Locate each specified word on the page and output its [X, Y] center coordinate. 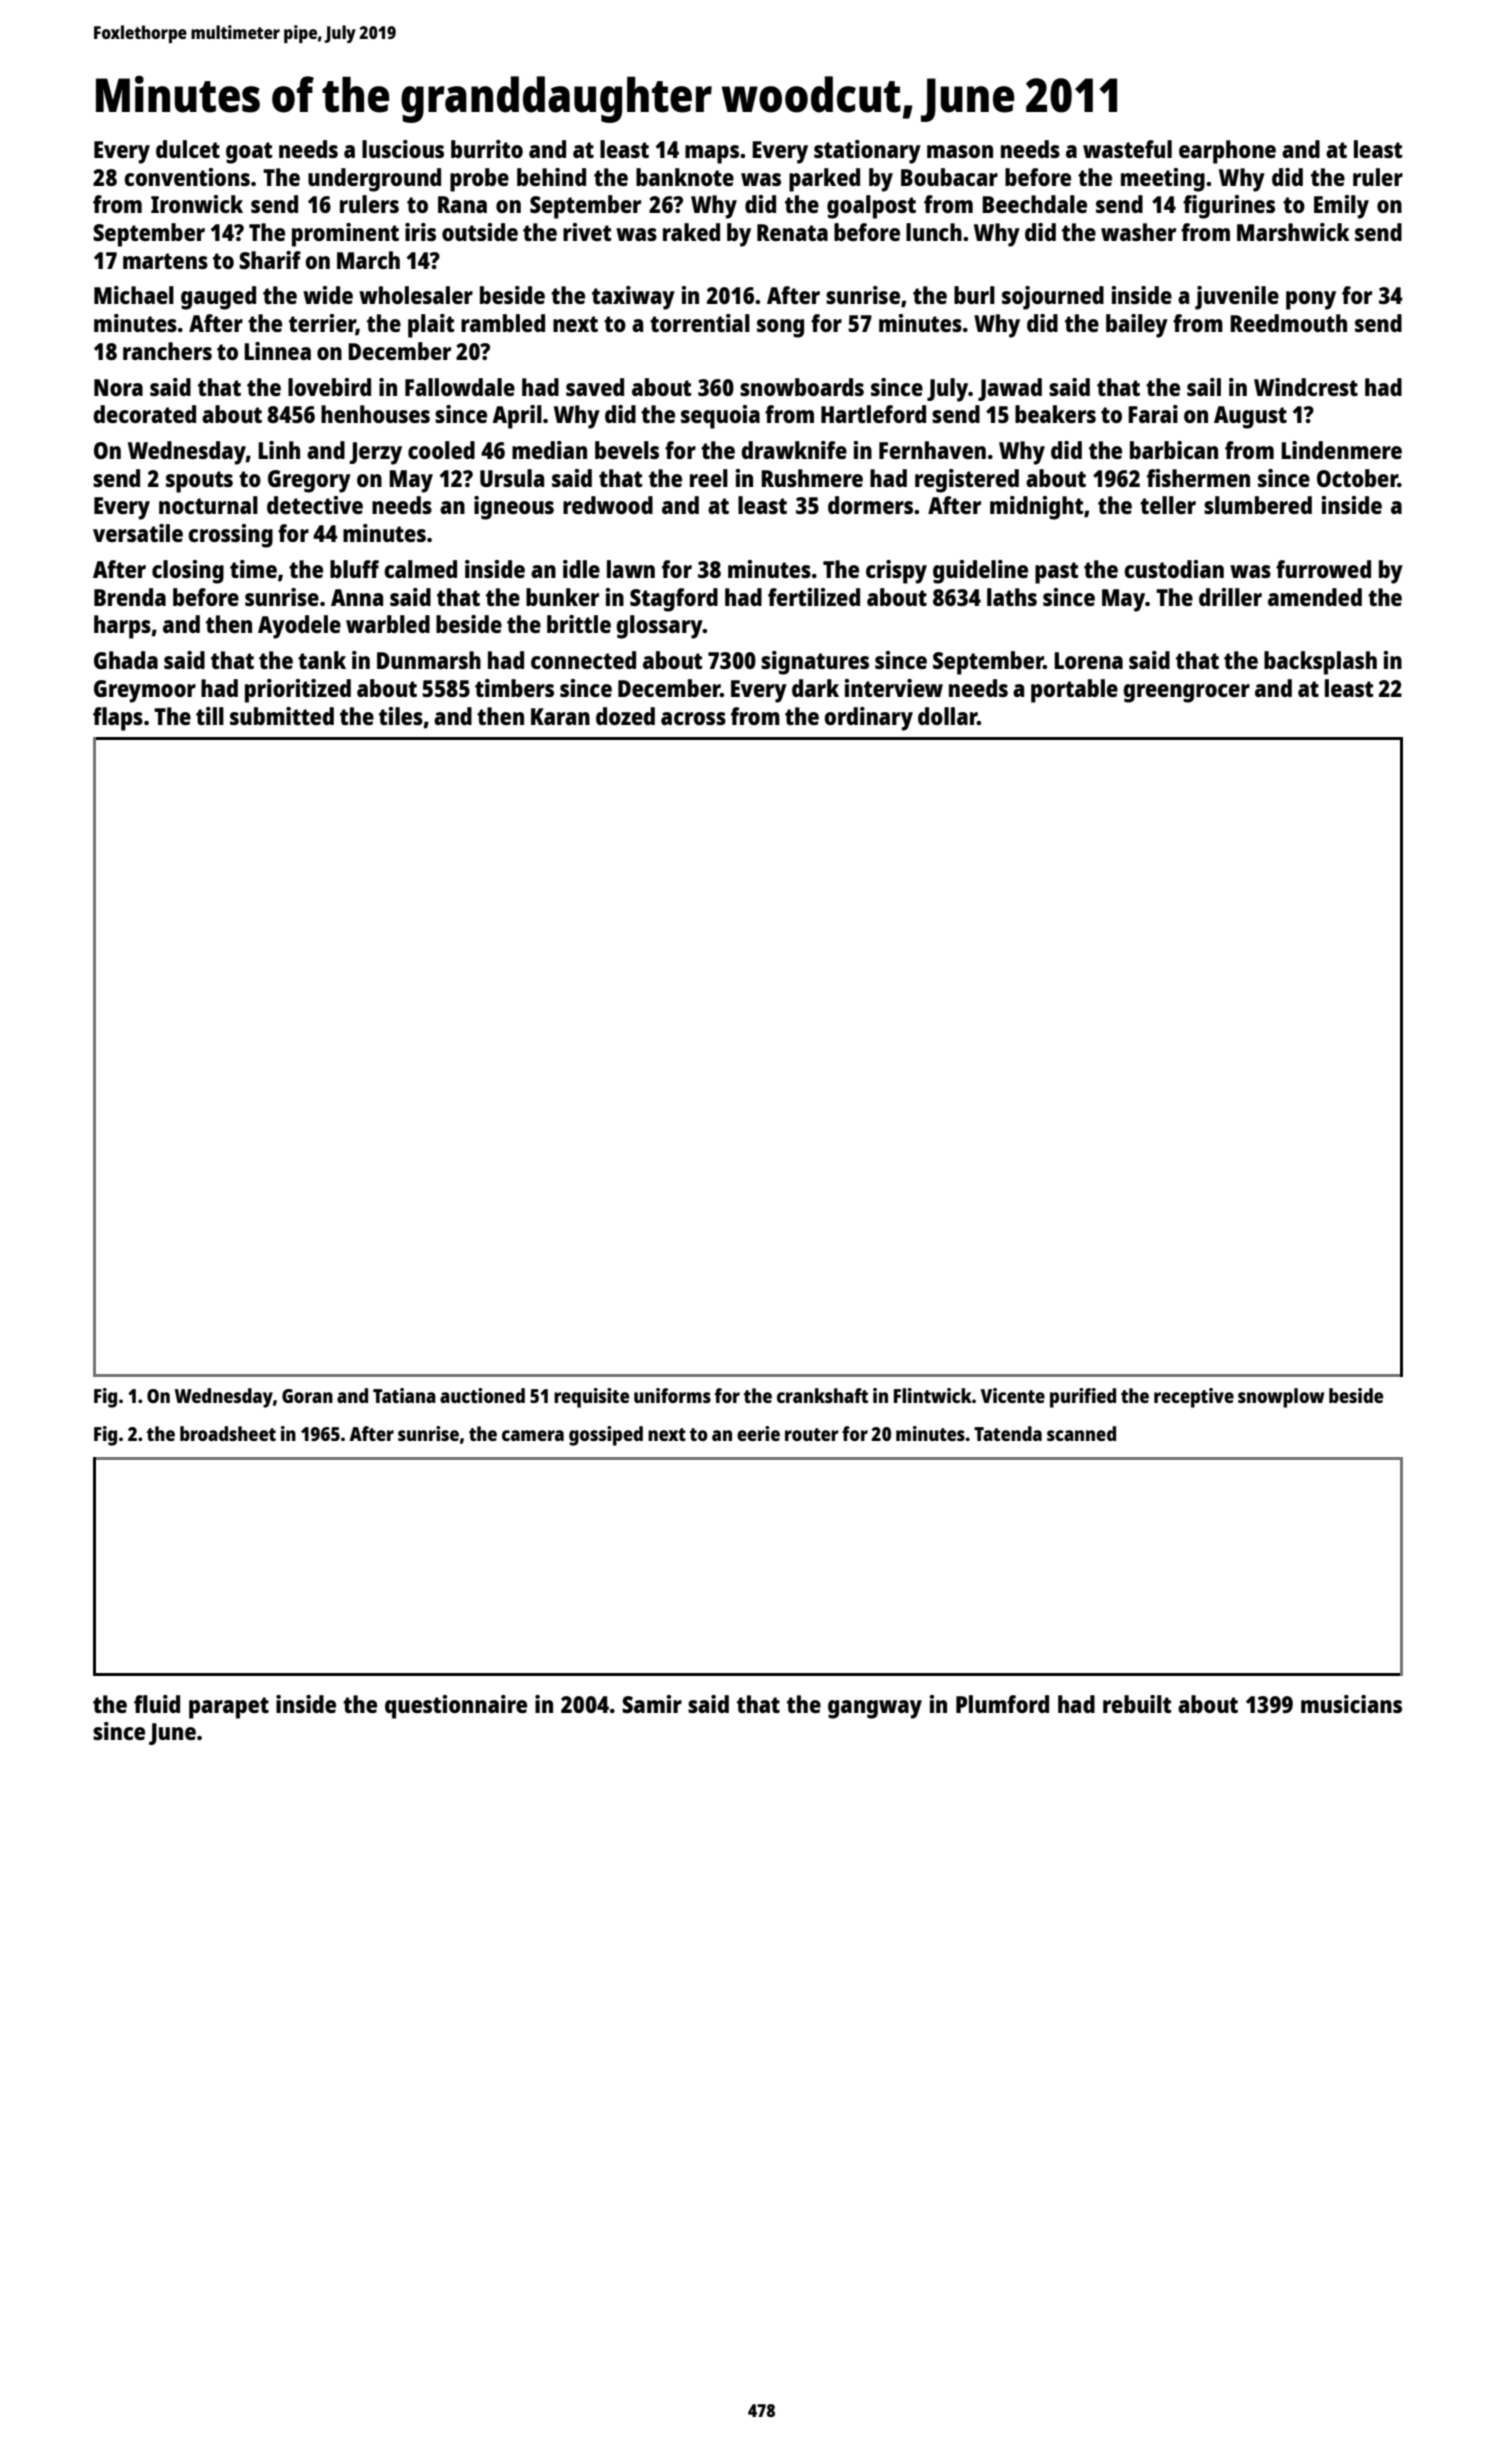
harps [122, 627]
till [210, 716]
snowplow [1281, 1398]
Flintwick [933, 1395]
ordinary [868, 719]
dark [815, 688]
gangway [875, 1709]
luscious [403, 149]
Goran [307, 1396]
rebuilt [1137, 1704]
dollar [947, 716]
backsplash [1320, 663]
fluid [157, 1704]
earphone [1227, 152]
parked [824, 180]
